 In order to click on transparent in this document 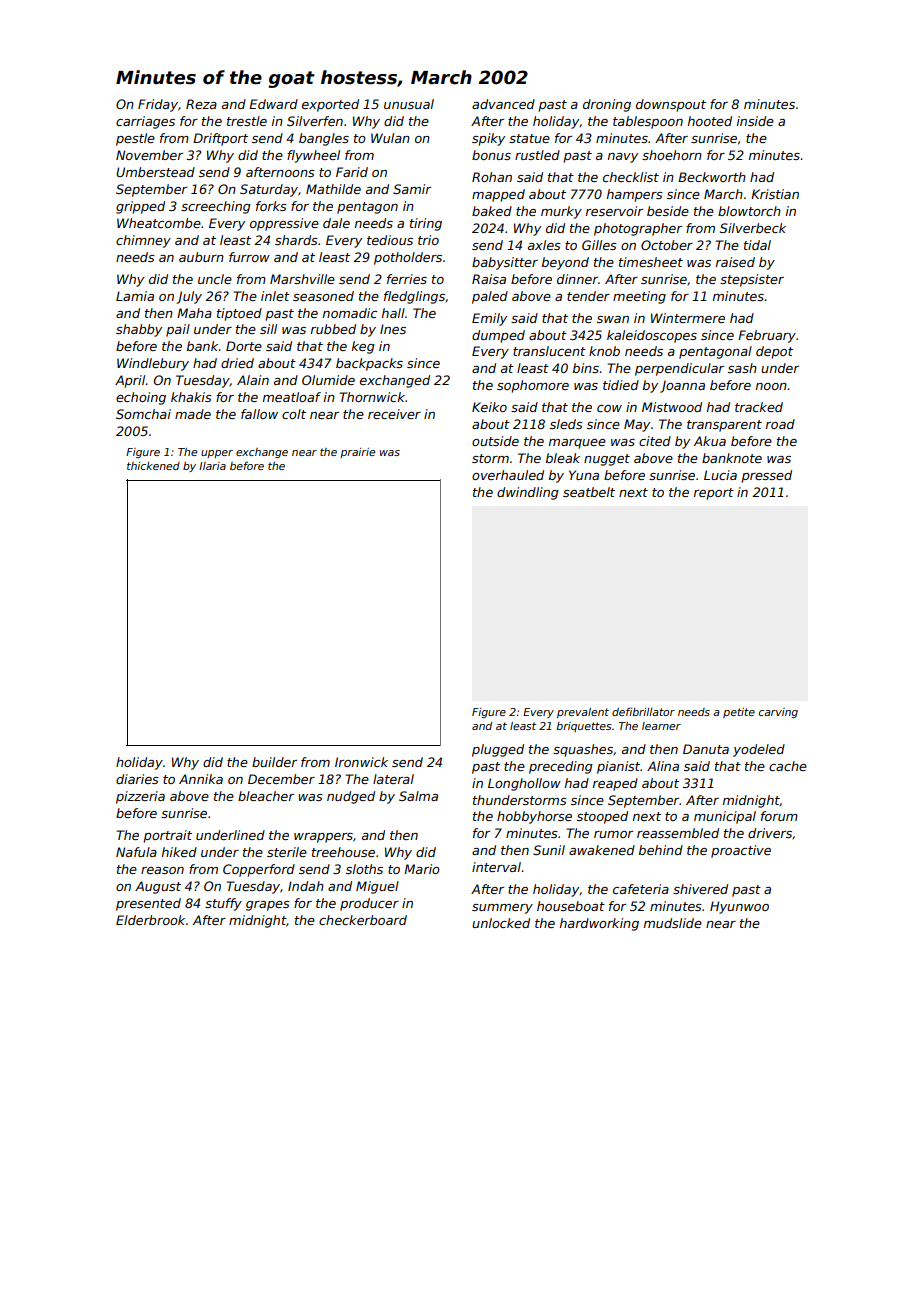, I will do `click(724, 426)`.
